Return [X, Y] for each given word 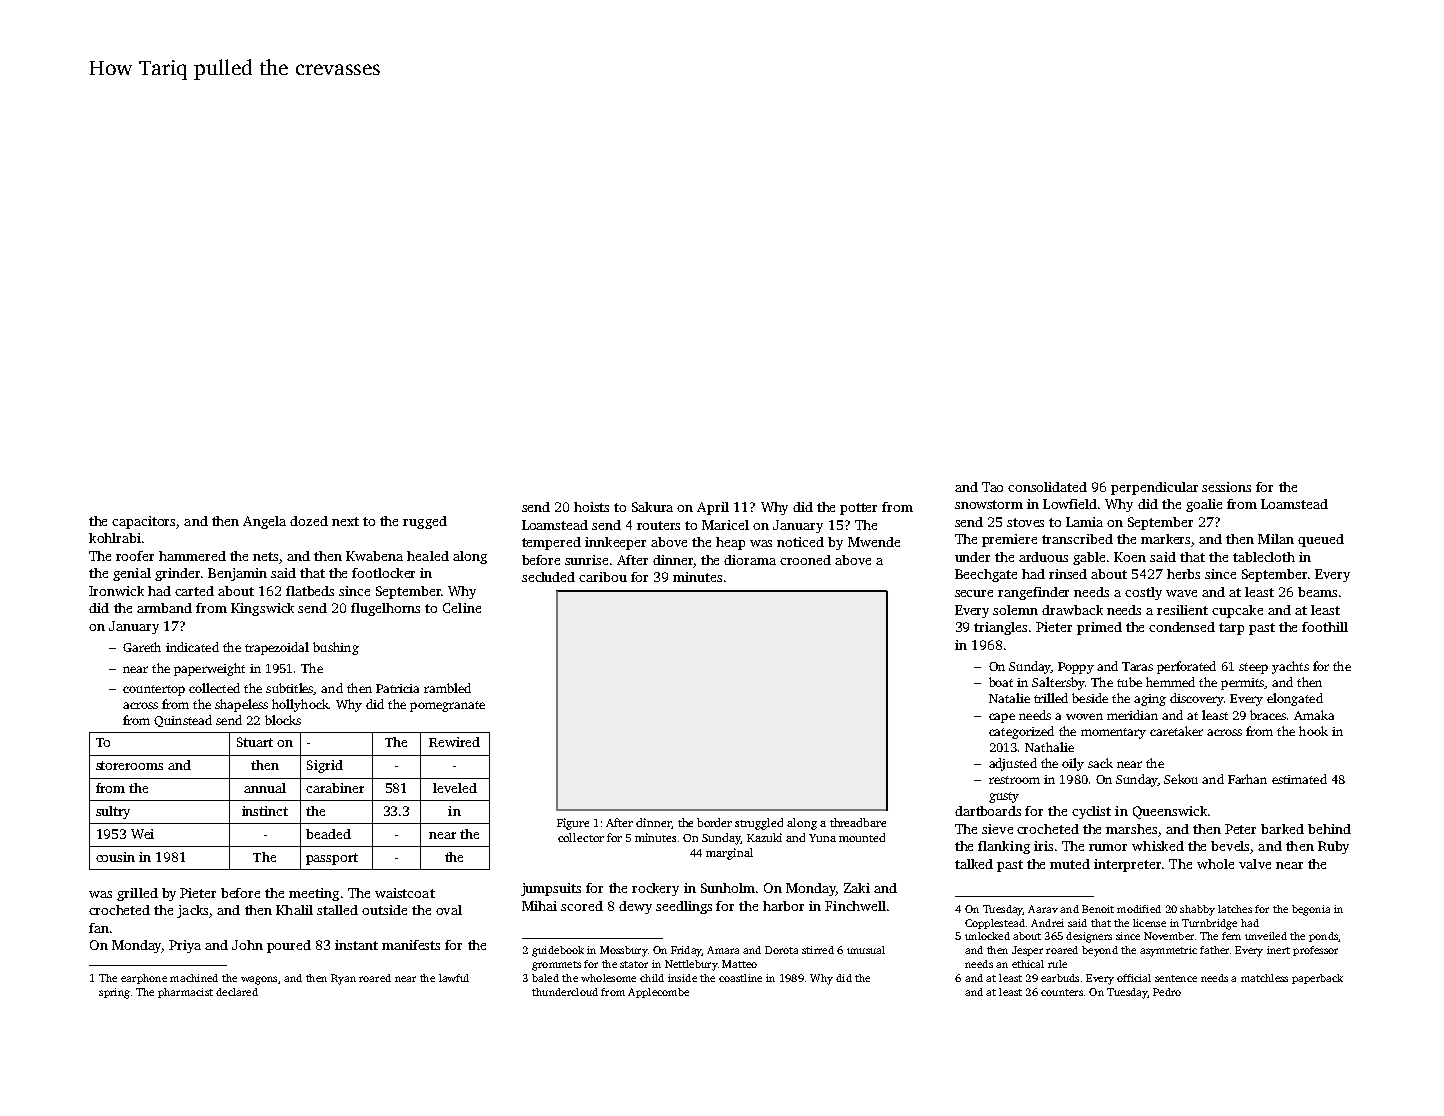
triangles [1000, 628]
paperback [1317, 979]
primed [1099, 628]
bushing [336, 648]
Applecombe [658, 993]
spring [114, 993]
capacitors [143, 522]
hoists [591, 507]
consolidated [1047, 487]
